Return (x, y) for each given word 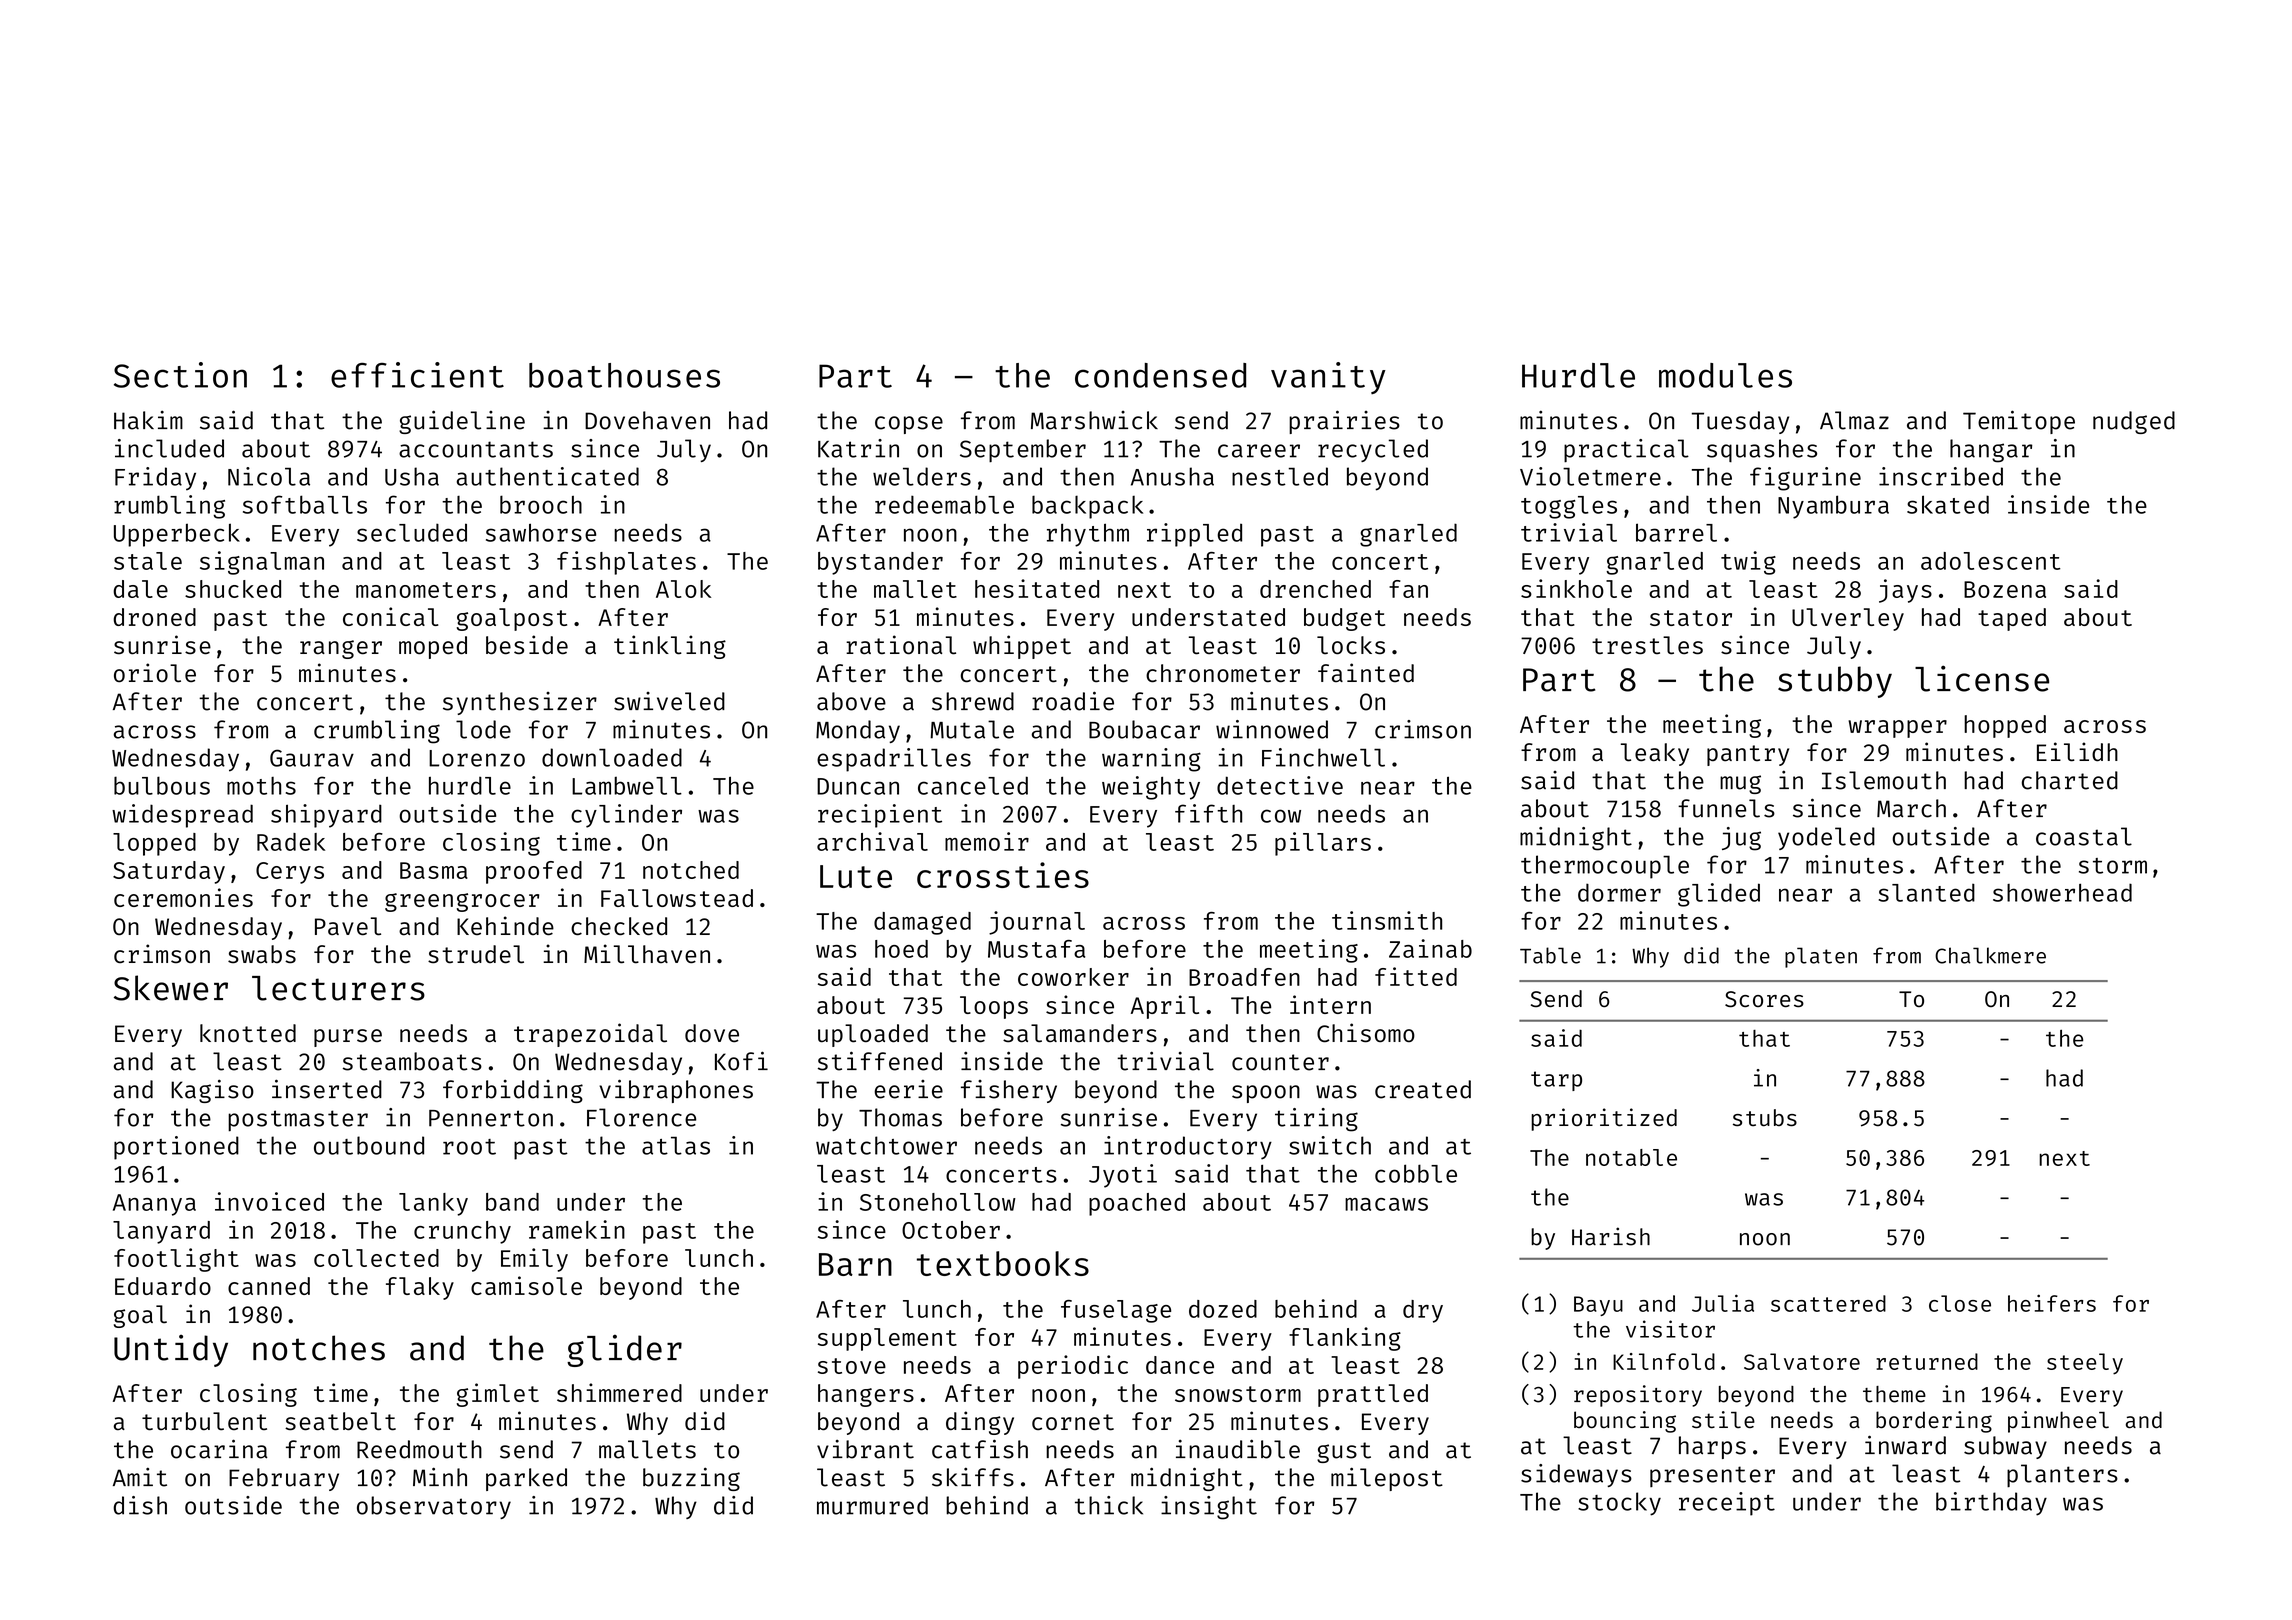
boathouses (624, 375)
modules (1725, 375)
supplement (887, 1339)
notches (319, 1348)
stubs (1765, 1118)
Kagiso (212, 1091)
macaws (1386, 1204)
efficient (417, 375)
